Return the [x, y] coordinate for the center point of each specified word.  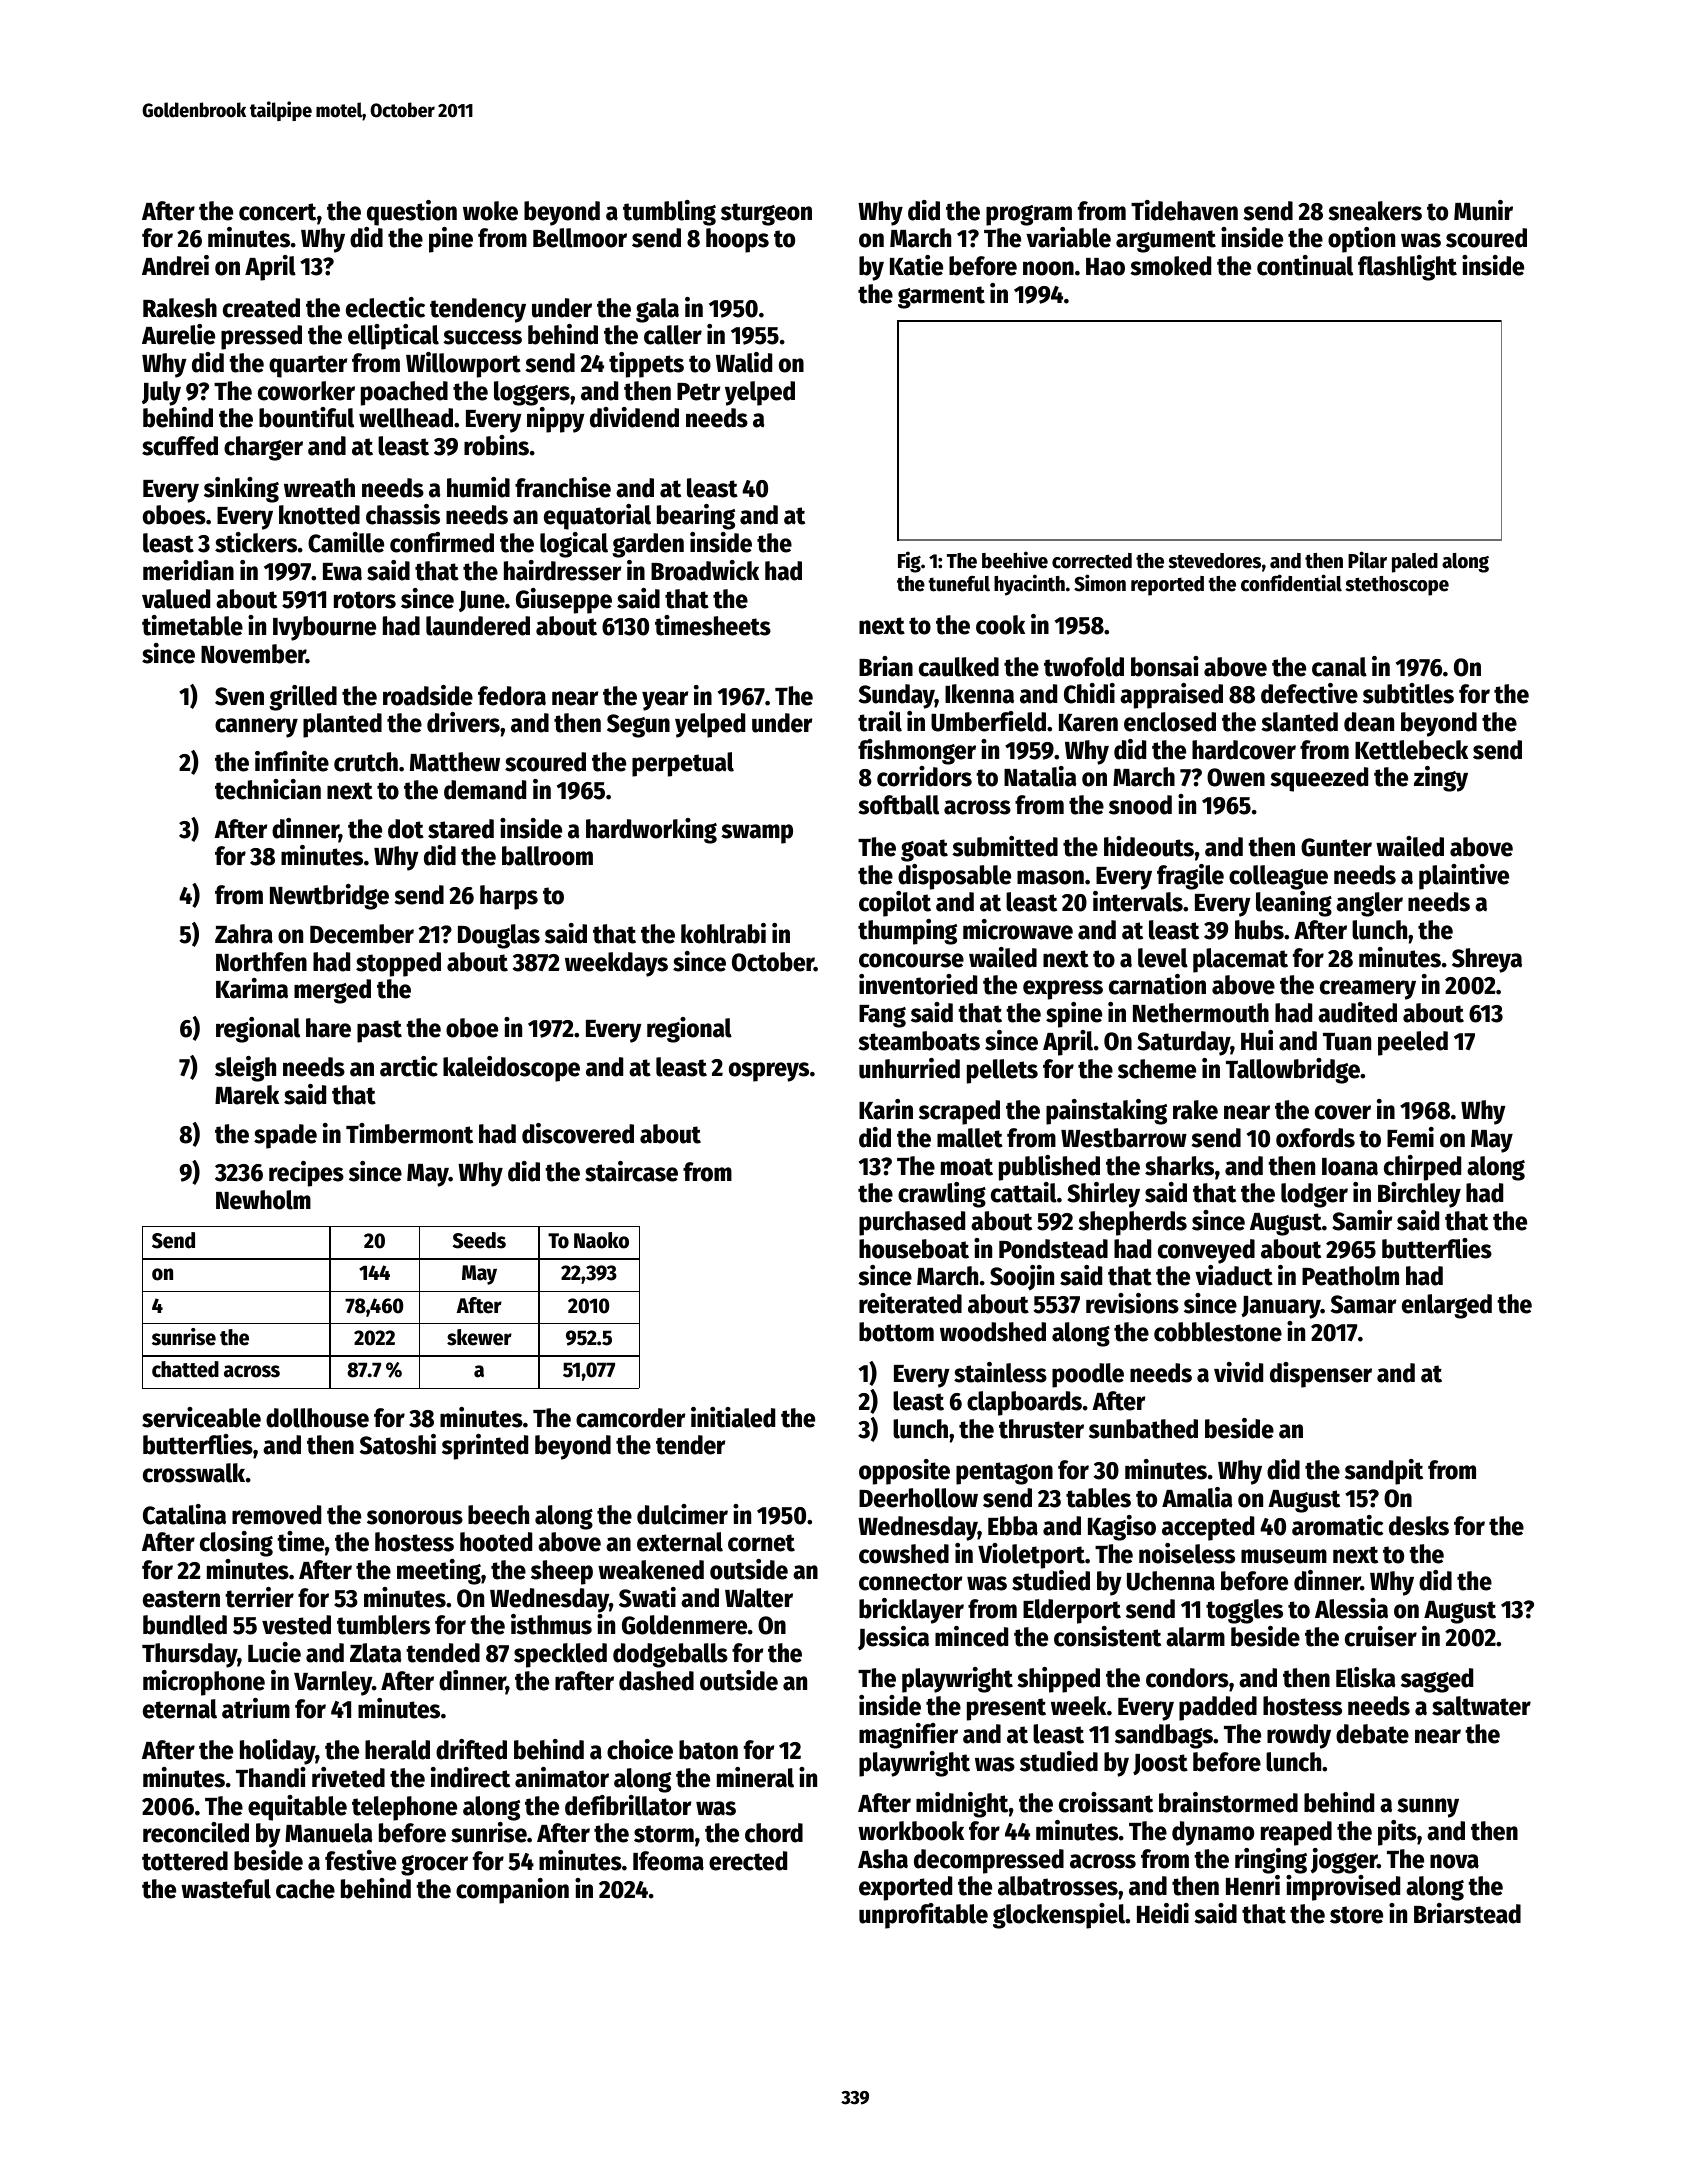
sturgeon [766, 214]
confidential [1291, 583]
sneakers [1375, 211]
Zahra [244, 934]
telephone [404, 1808]
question [412, 213]
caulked [959, 667]
